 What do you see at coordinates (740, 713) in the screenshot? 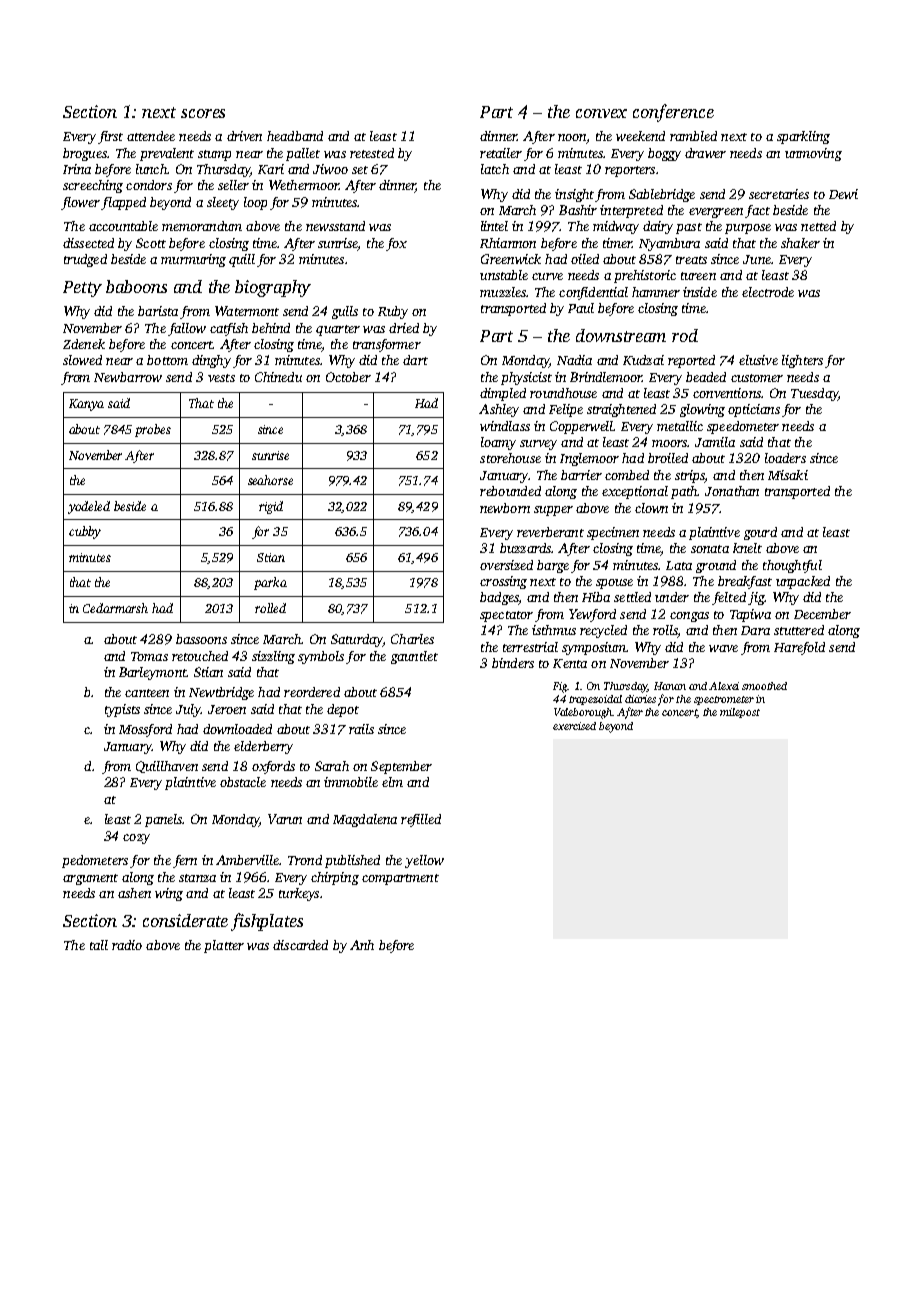
I see `milepost` at bounding box center [740, 713].
